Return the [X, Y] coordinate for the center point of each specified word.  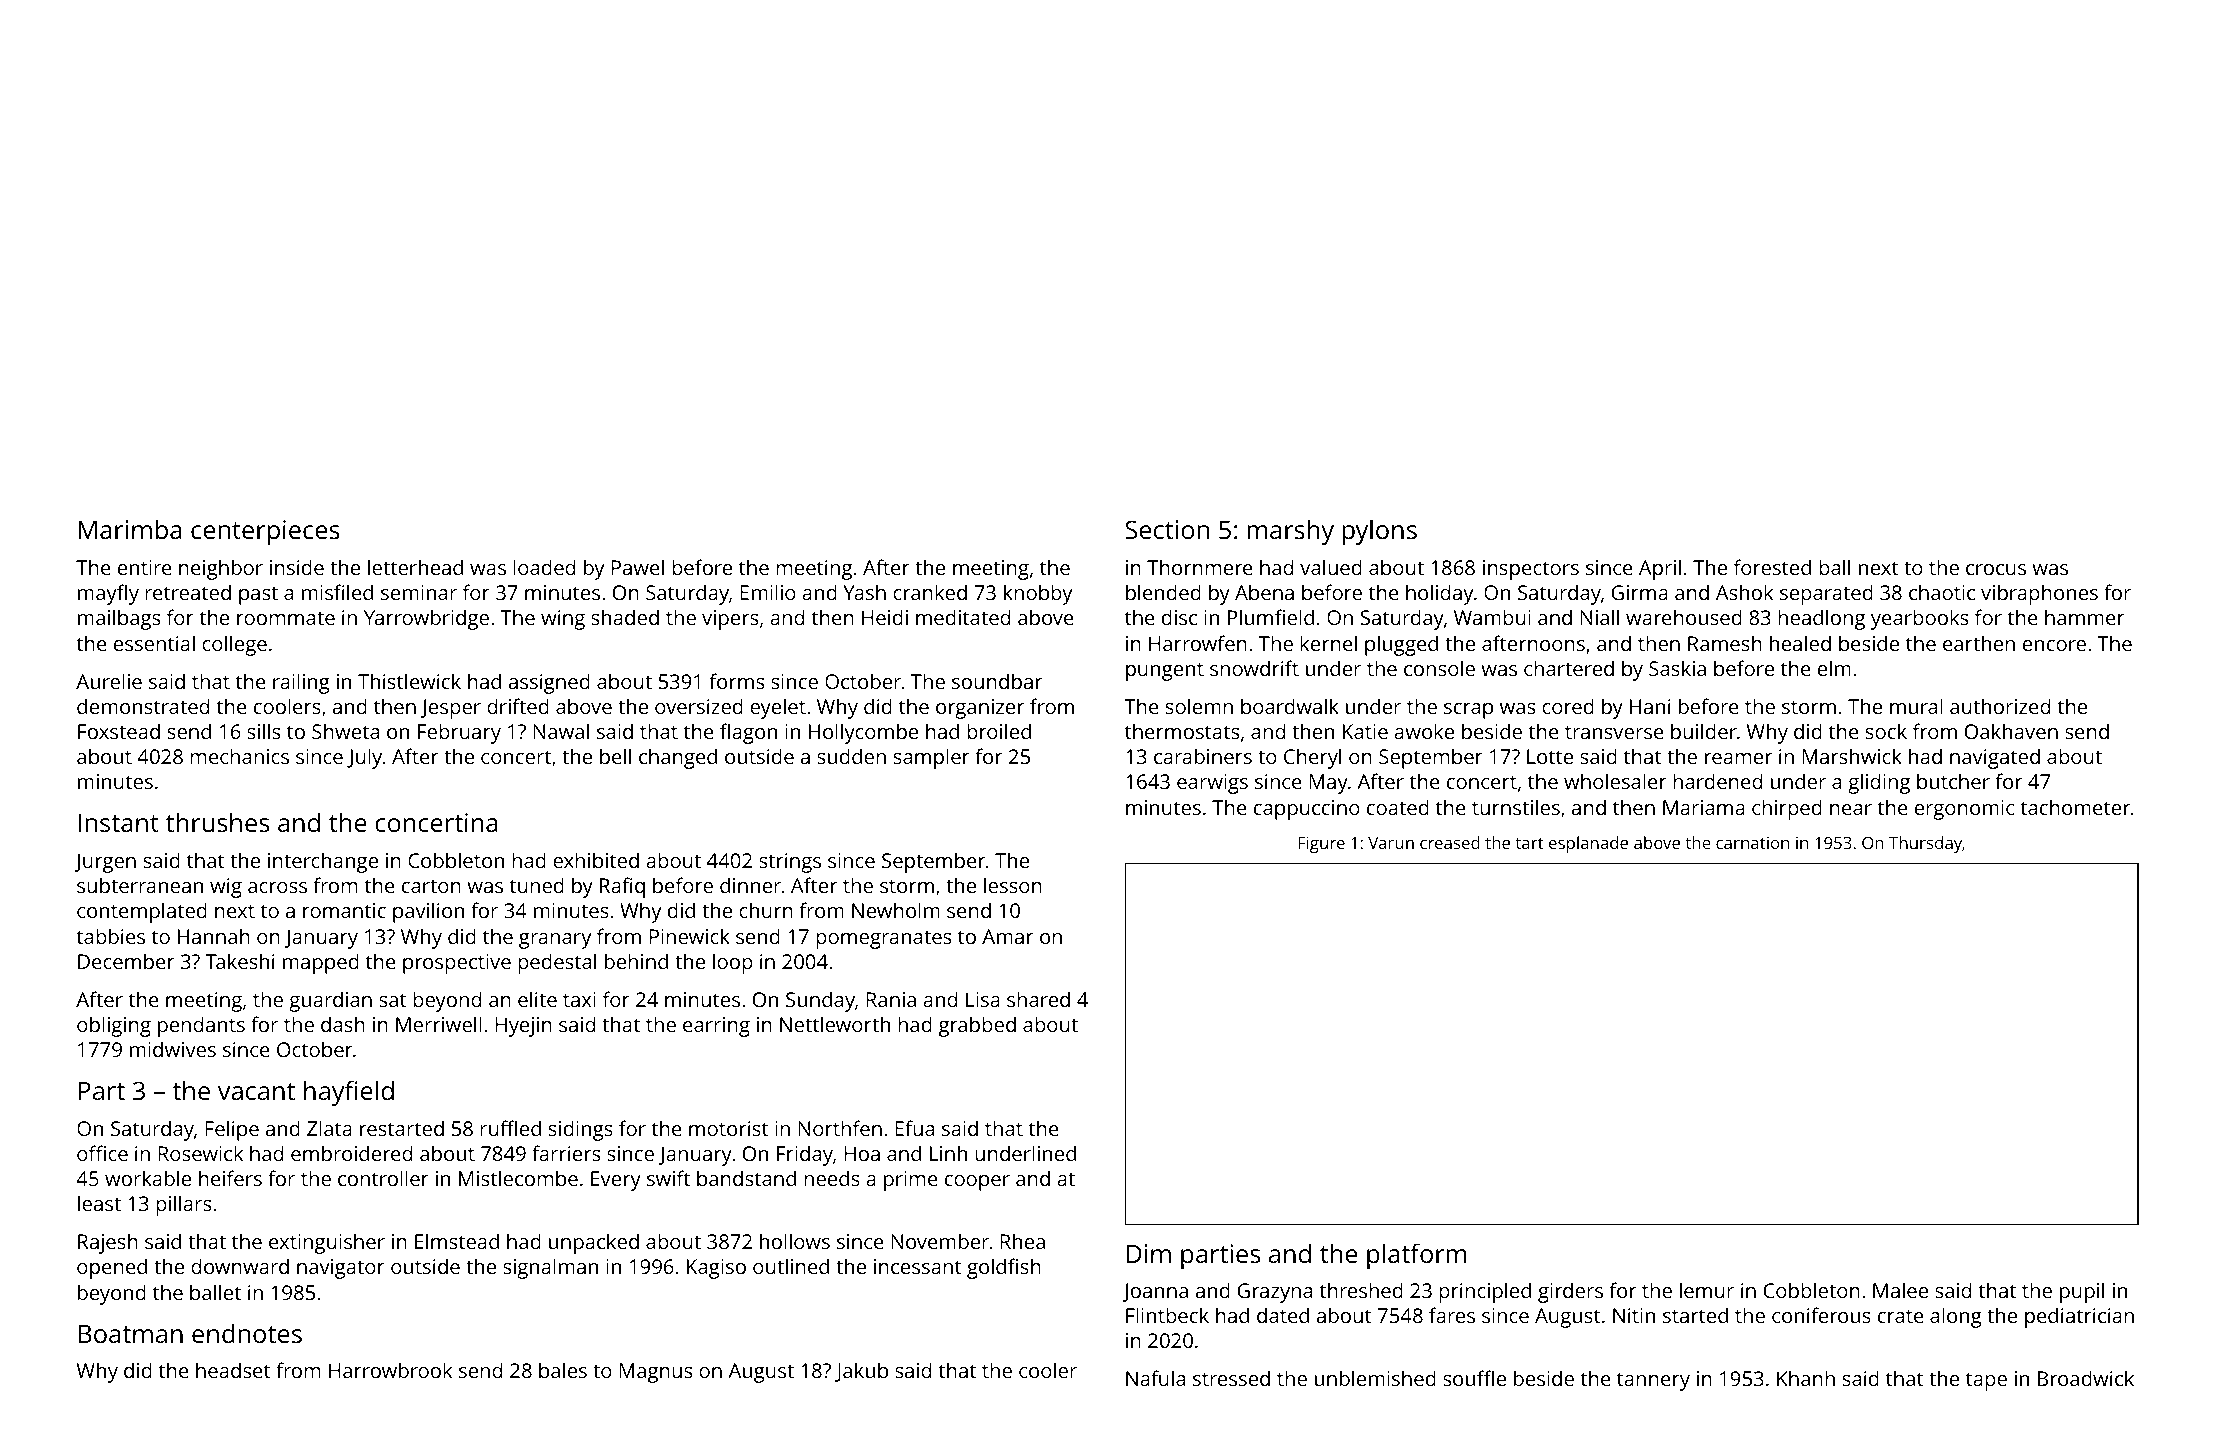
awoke [1424, 731]
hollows [795, 1241]
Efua [914, 1128]
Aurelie [109, 681]
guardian [330, 1001]
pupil [2082, 1292]
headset [233, 1370]
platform [1416, 1256]
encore [2054, 645]
